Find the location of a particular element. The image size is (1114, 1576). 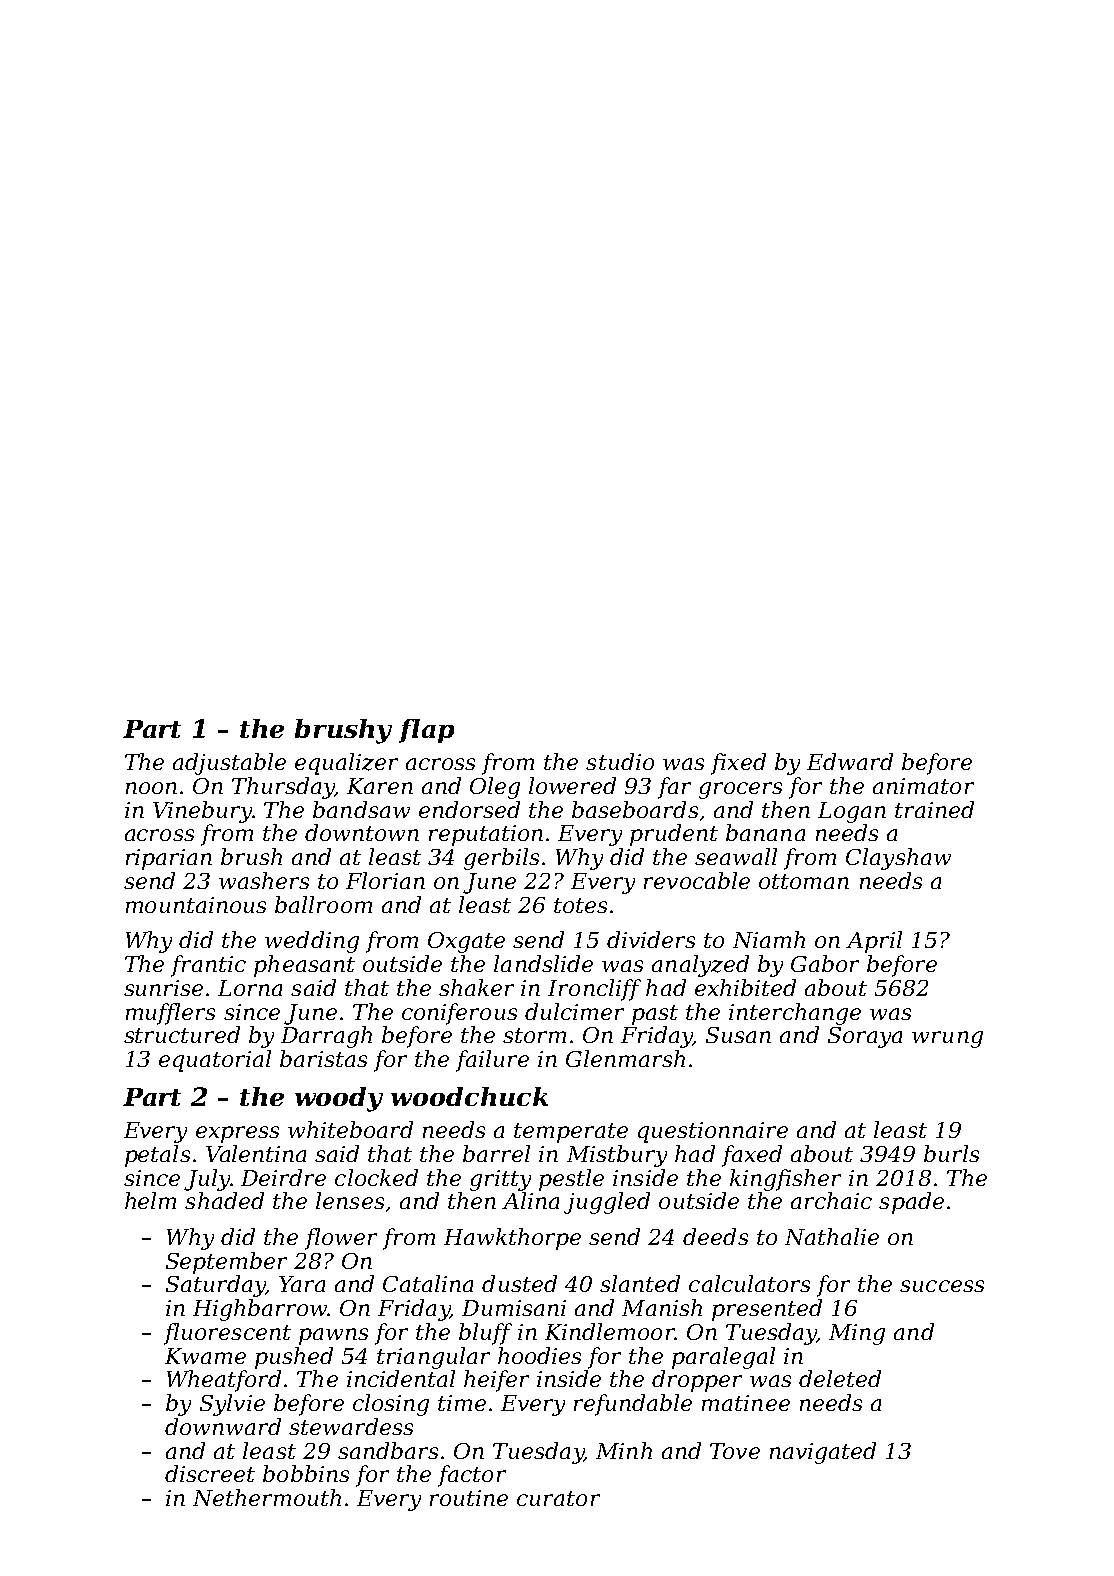

Clayshaw is located at coordinates (898, 859).
